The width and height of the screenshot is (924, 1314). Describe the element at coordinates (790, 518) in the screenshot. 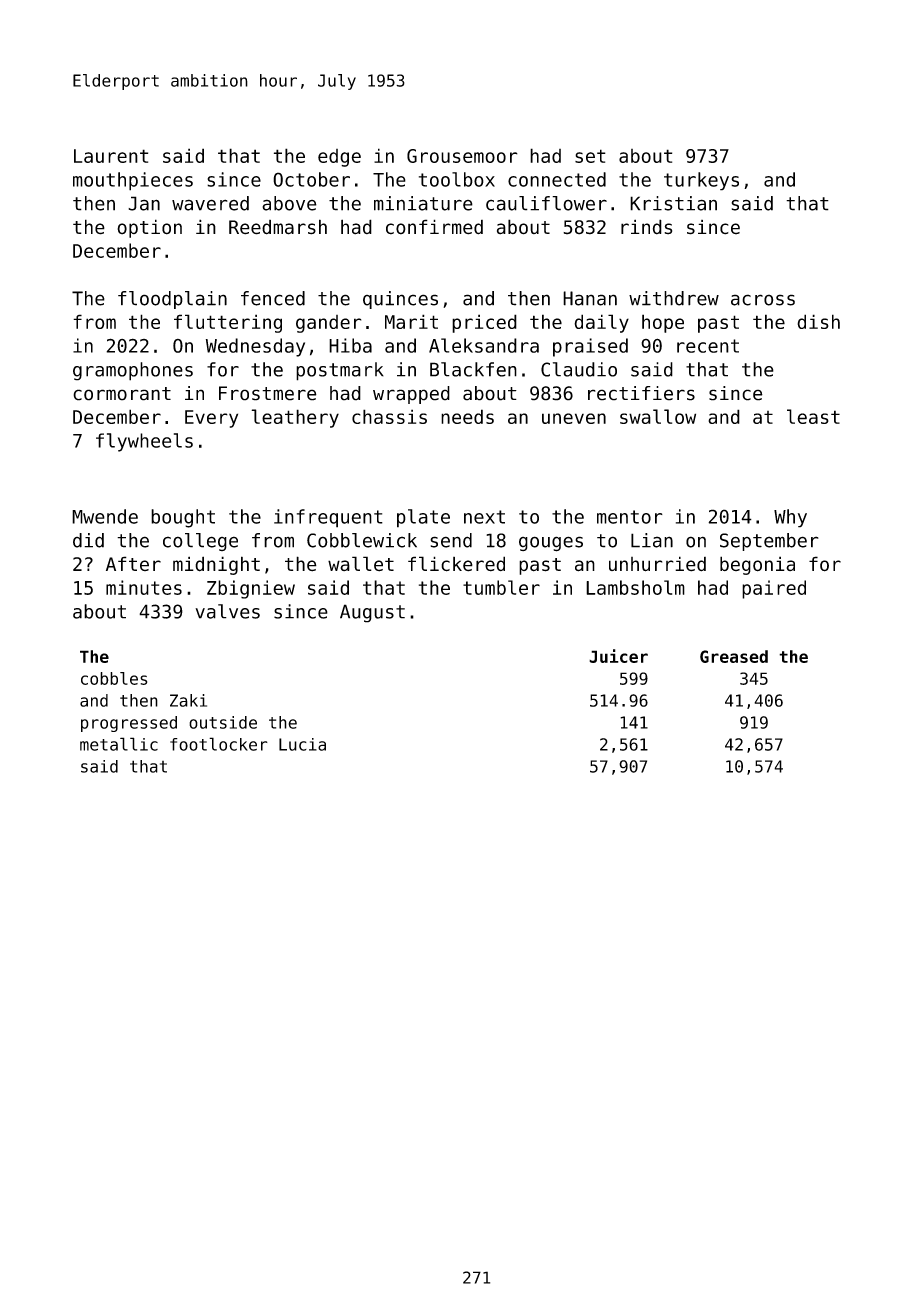

I see `Why` at that location.
